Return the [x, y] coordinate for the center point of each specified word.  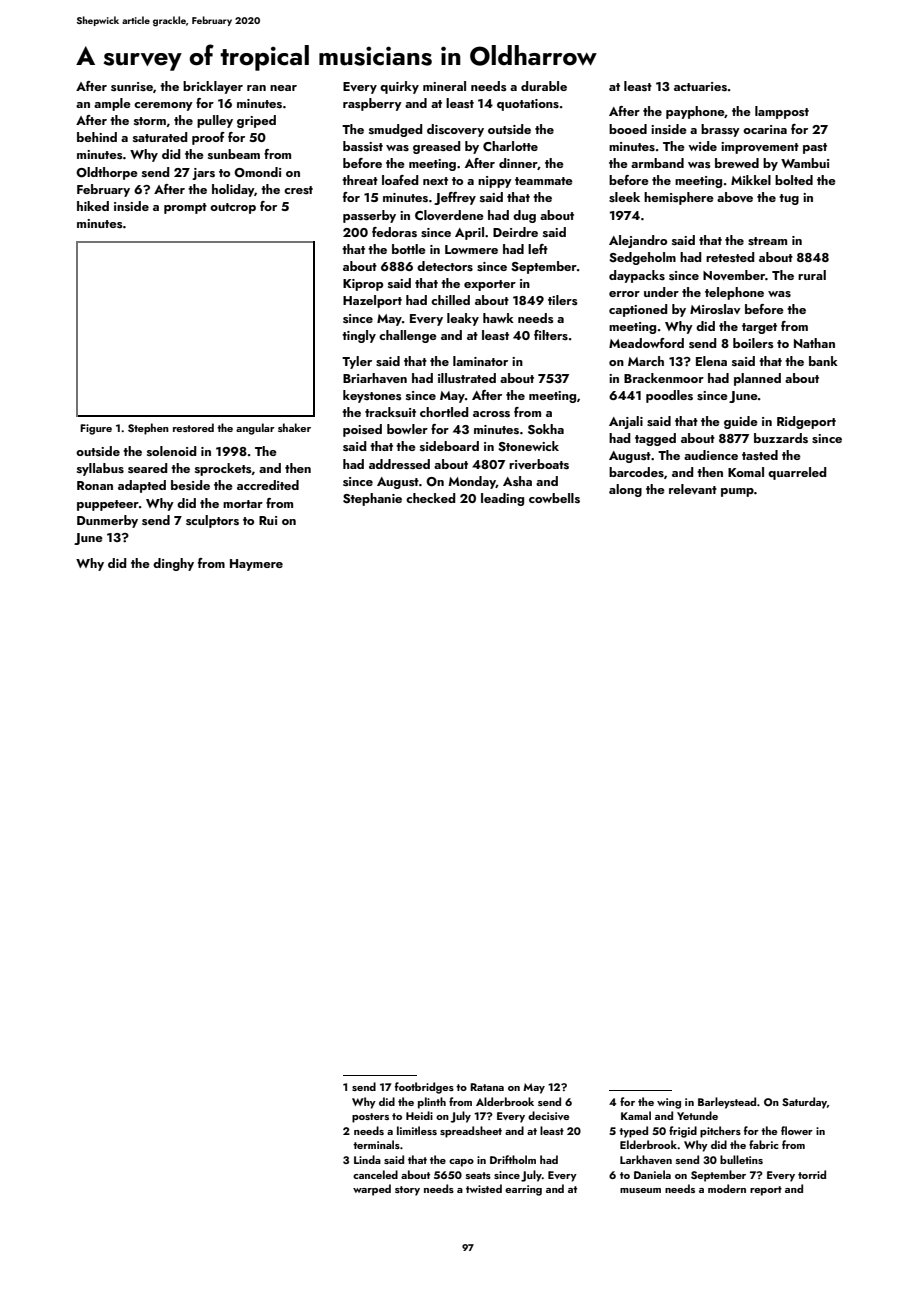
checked [431, 498]
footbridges [424, 1088]
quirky [399, 87]
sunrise [132, 86]
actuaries [700, 86]
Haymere [256, 565]
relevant [693, 489]
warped [372, 1190]
